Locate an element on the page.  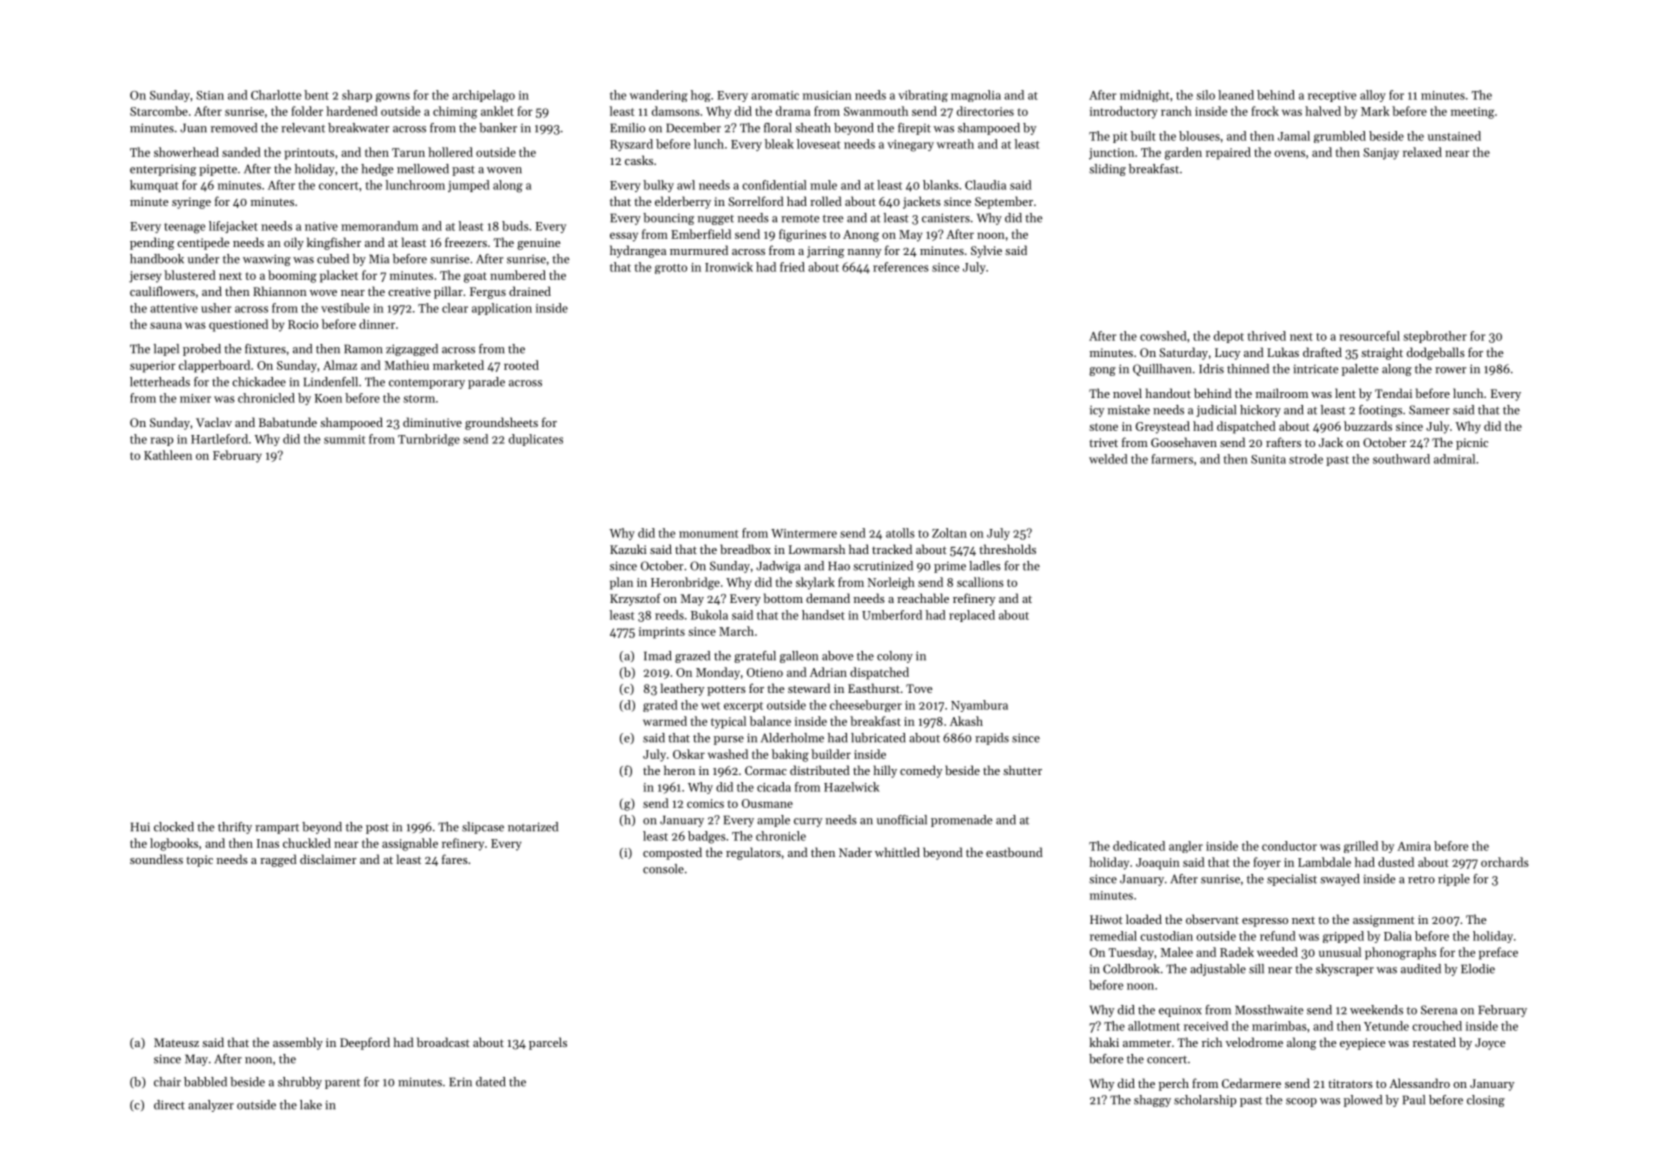
Amira is located at coordinates (1414, 846).
